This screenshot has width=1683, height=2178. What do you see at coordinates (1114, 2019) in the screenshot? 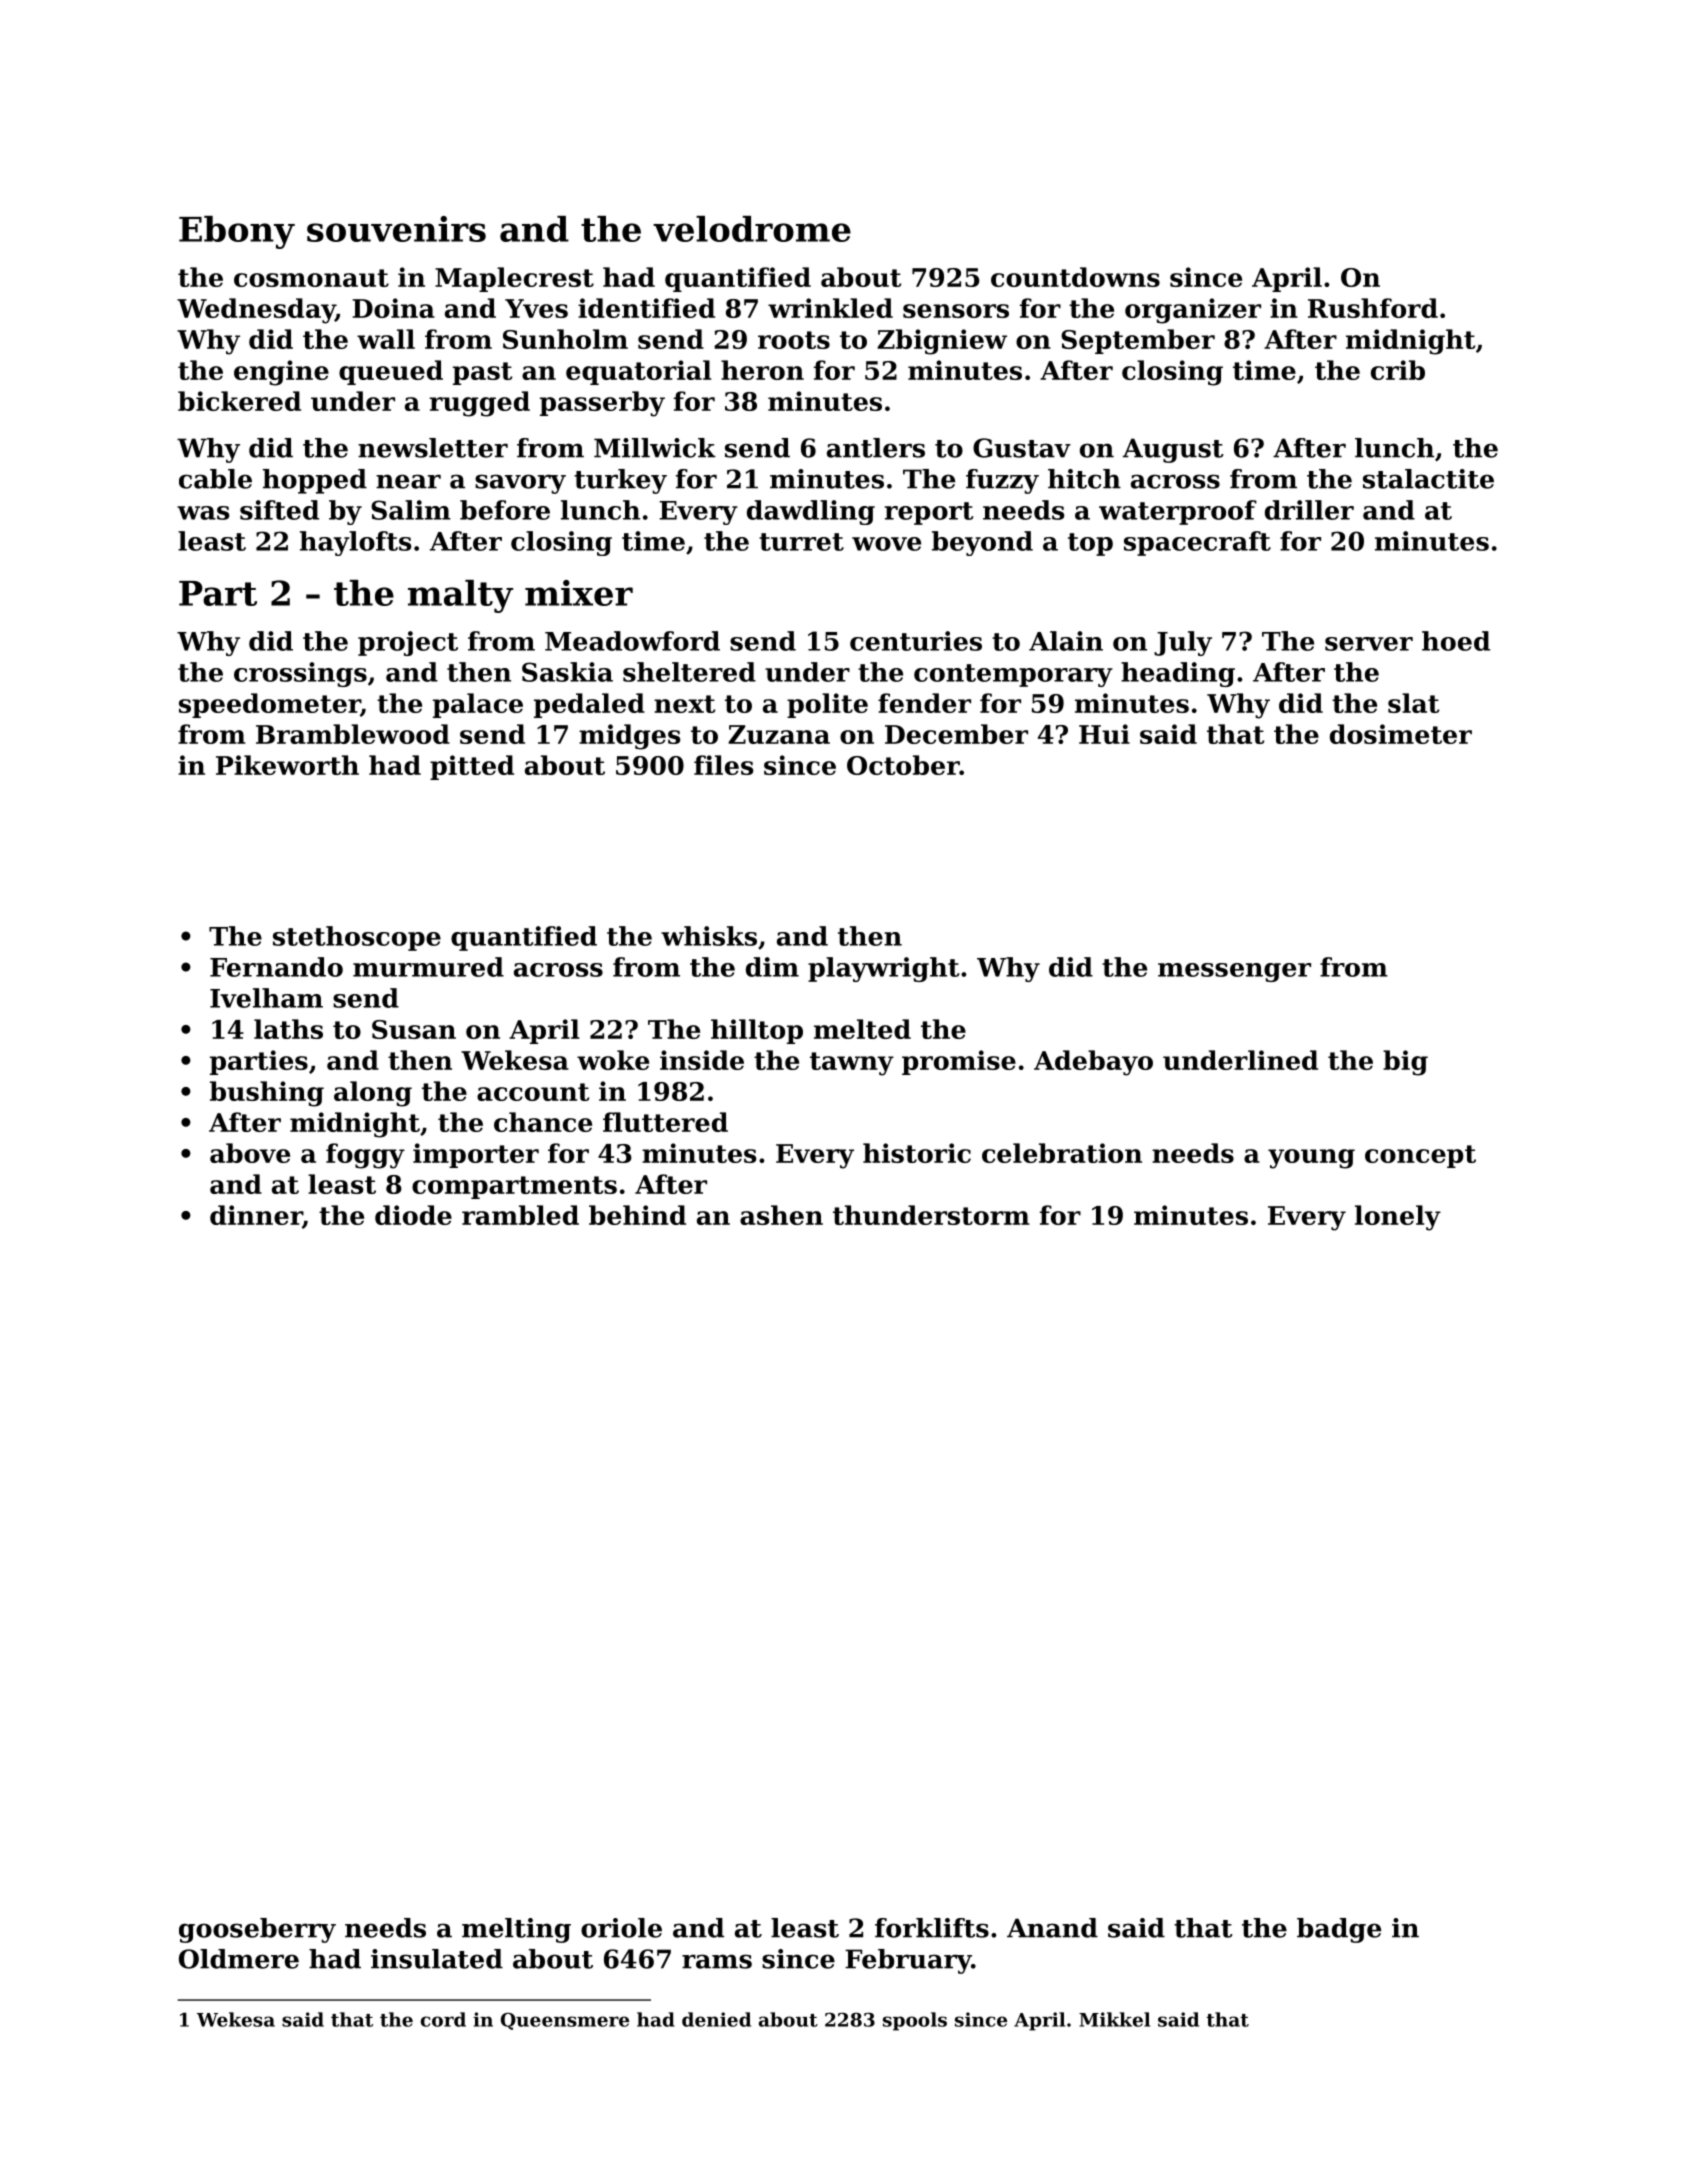
I see `Mikkel` at bounding box center [1114, 2019].
